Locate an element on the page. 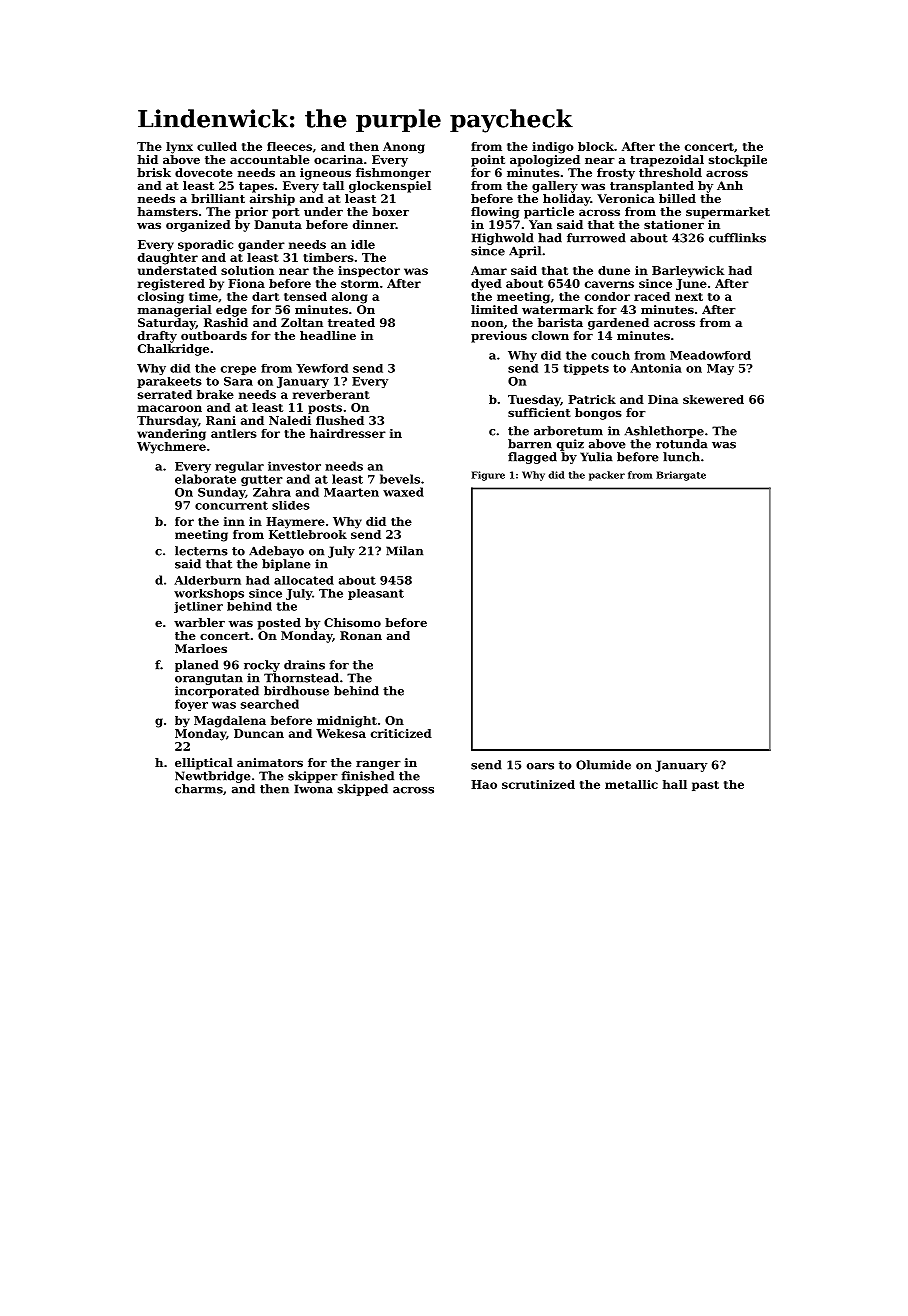 This image has width=908, height=1316. apologized is located at coordinates (545, 161).
